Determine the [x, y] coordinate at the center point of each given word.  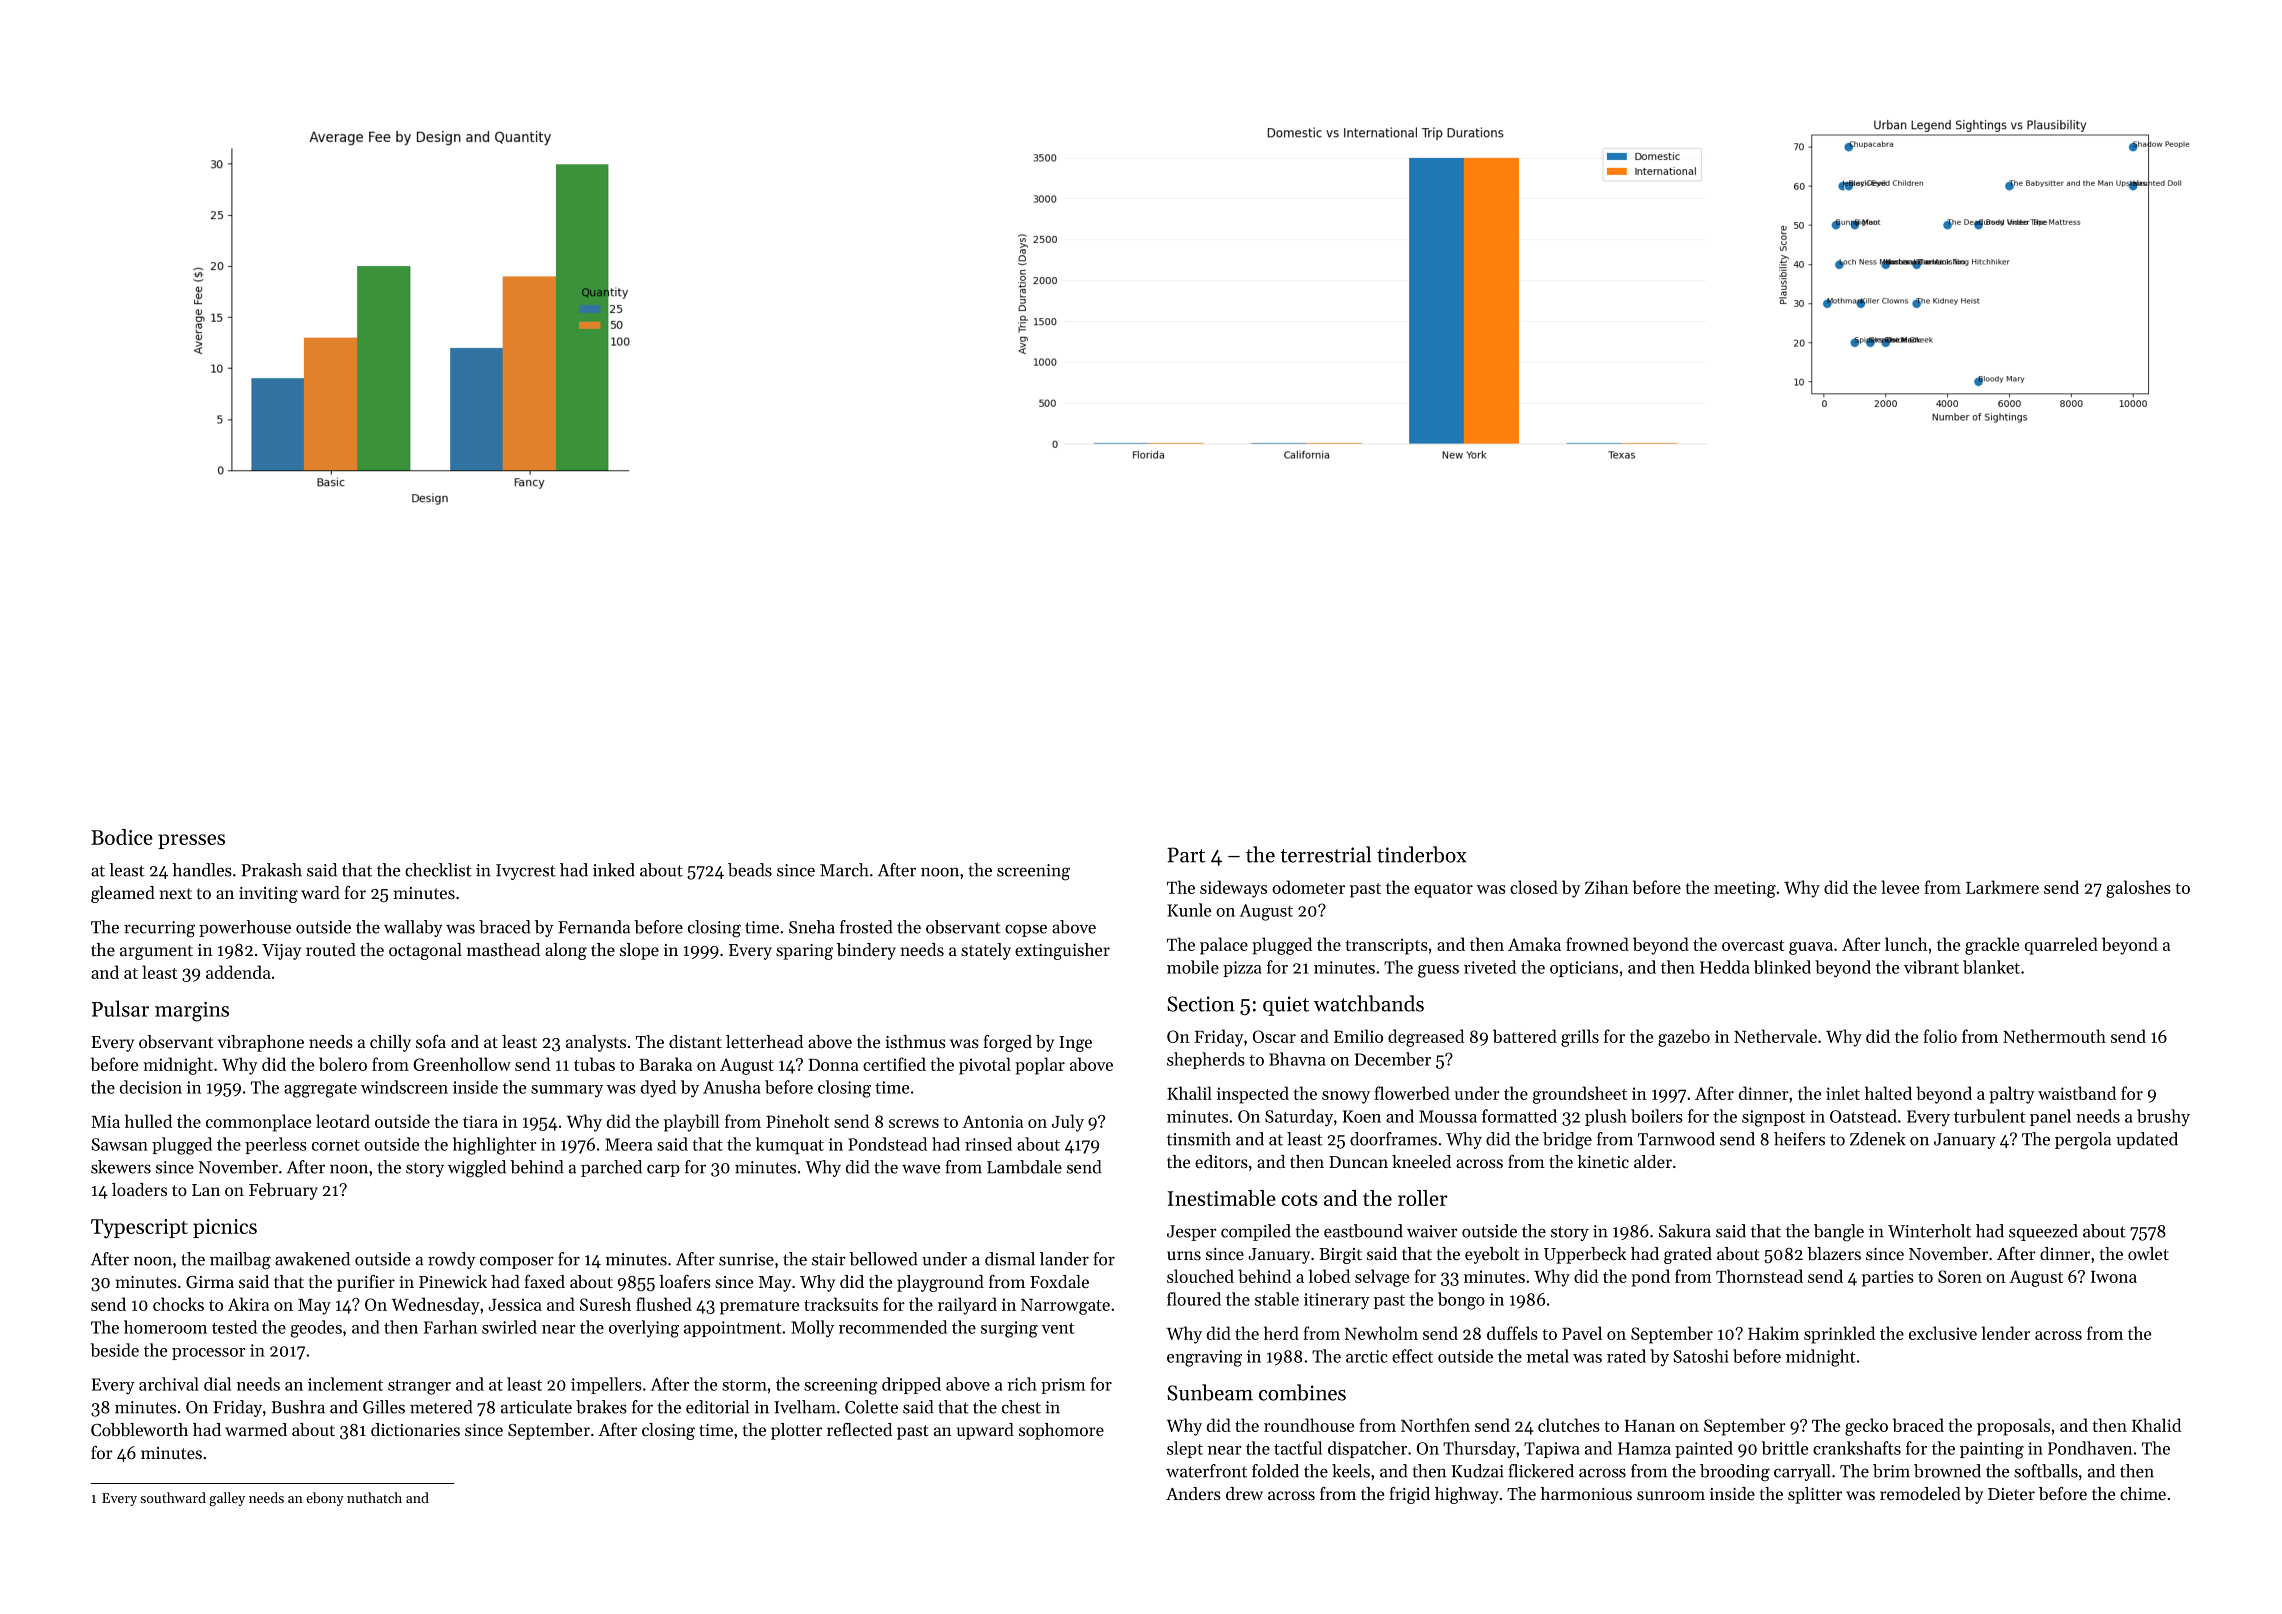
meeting [1745, 889]
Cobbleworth [139, 1429]
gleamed [123, 894]
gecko [1866, 1427]
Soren [1960, 1276]
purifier [366, 1283]
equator [1443, 890]
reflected [859, 1429]
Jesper [1192, 1233]
